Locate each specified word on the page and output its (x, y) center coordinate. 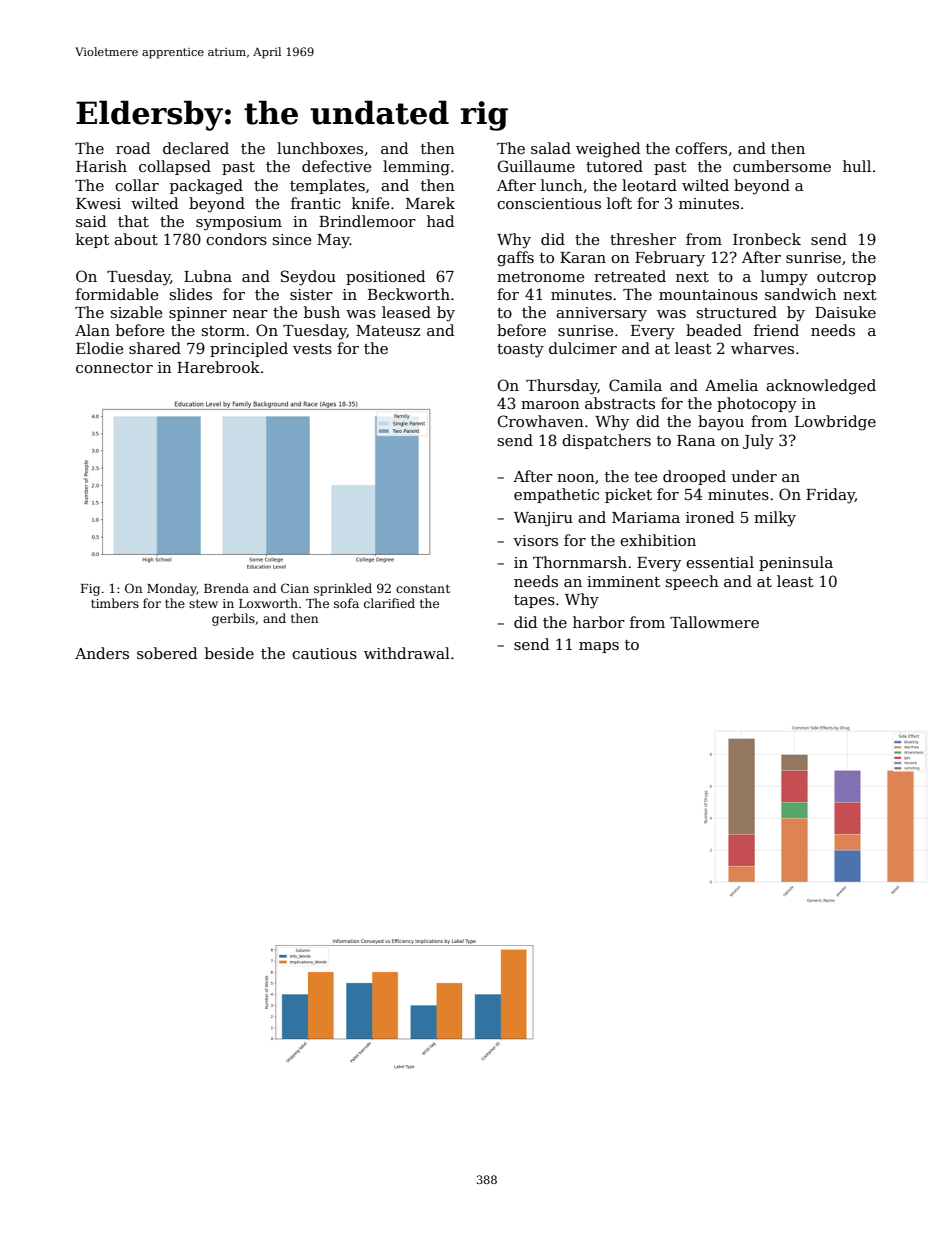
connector (114, 368)
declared (196, 148)
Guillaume (536, 166)
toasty (520, 351)
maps (599, 647)
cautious (324, 653)
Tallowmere (714, 622)
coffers (701, 148)
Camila (635, 385)
